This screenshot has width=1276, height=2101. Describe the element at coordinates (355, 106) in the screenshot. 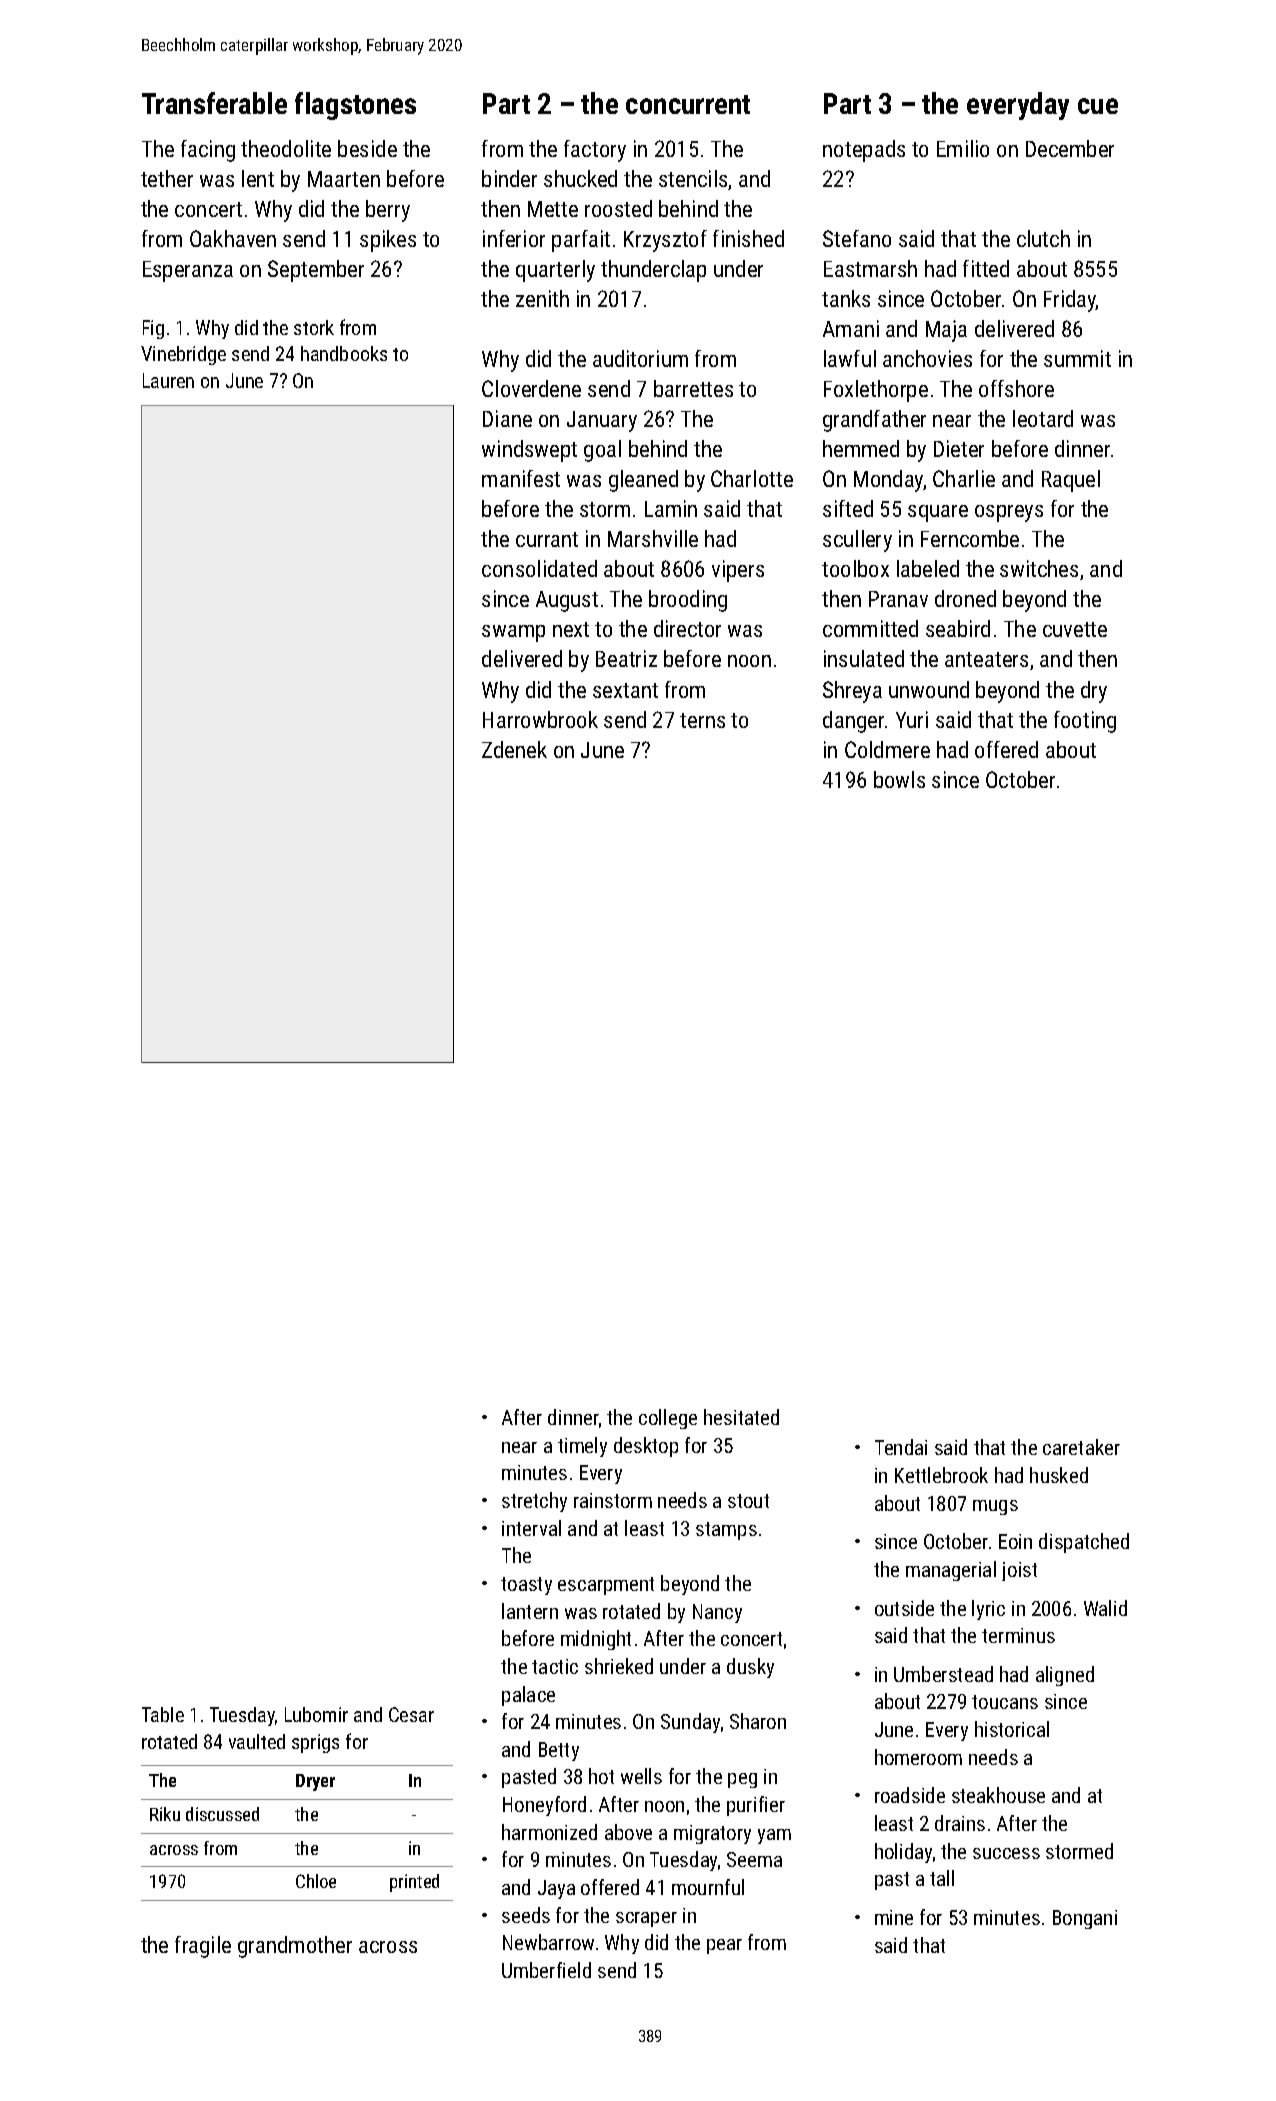

I see `flagstones` at that location.
